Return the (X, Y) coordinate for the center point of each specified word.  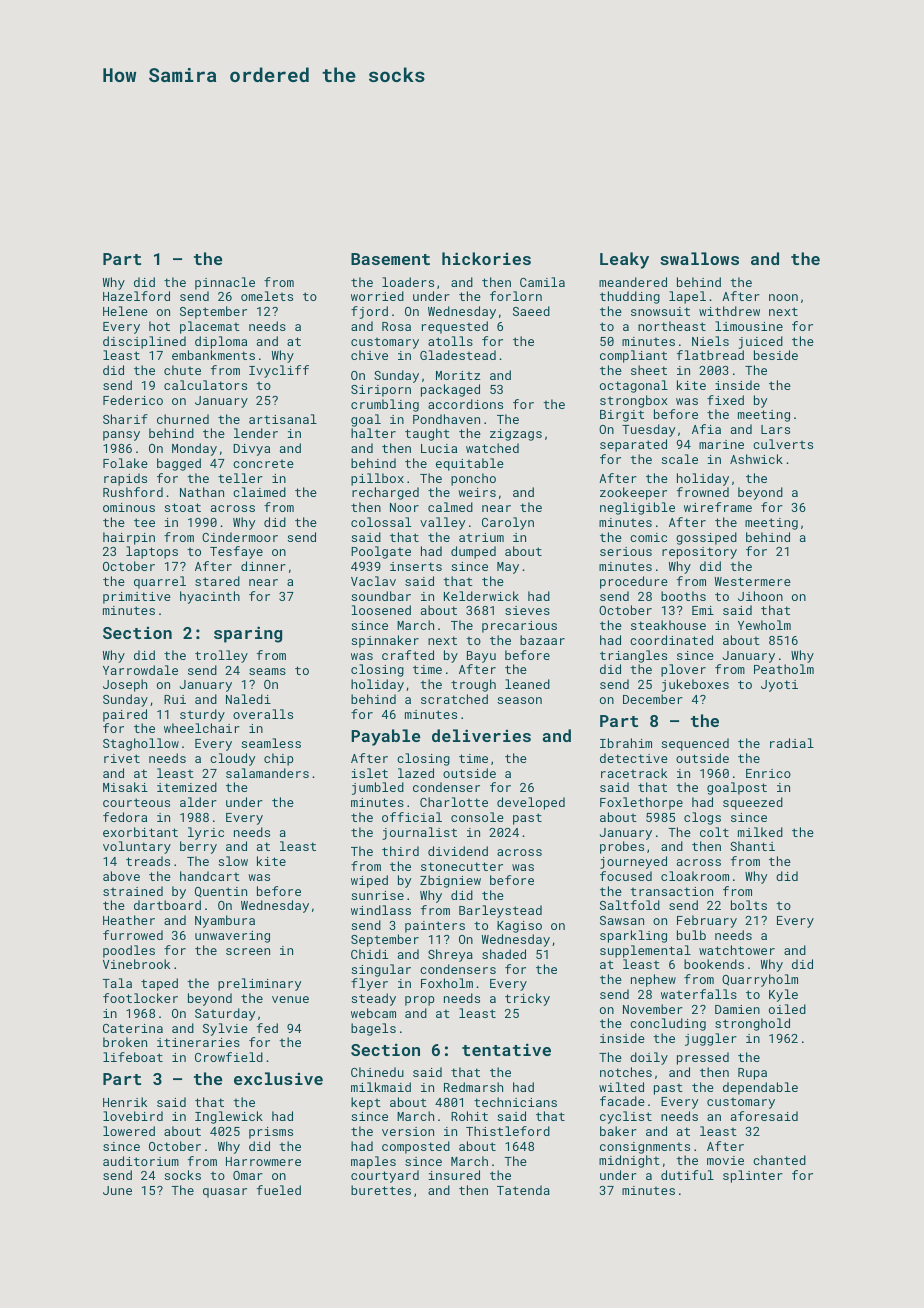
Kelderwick (481, 596)
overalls (263, 714)
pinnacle (225, 283)
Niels (710, 341)
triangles (633, 656)
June (117, 1190)
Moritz (458, 375)
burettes (381, 1190)
